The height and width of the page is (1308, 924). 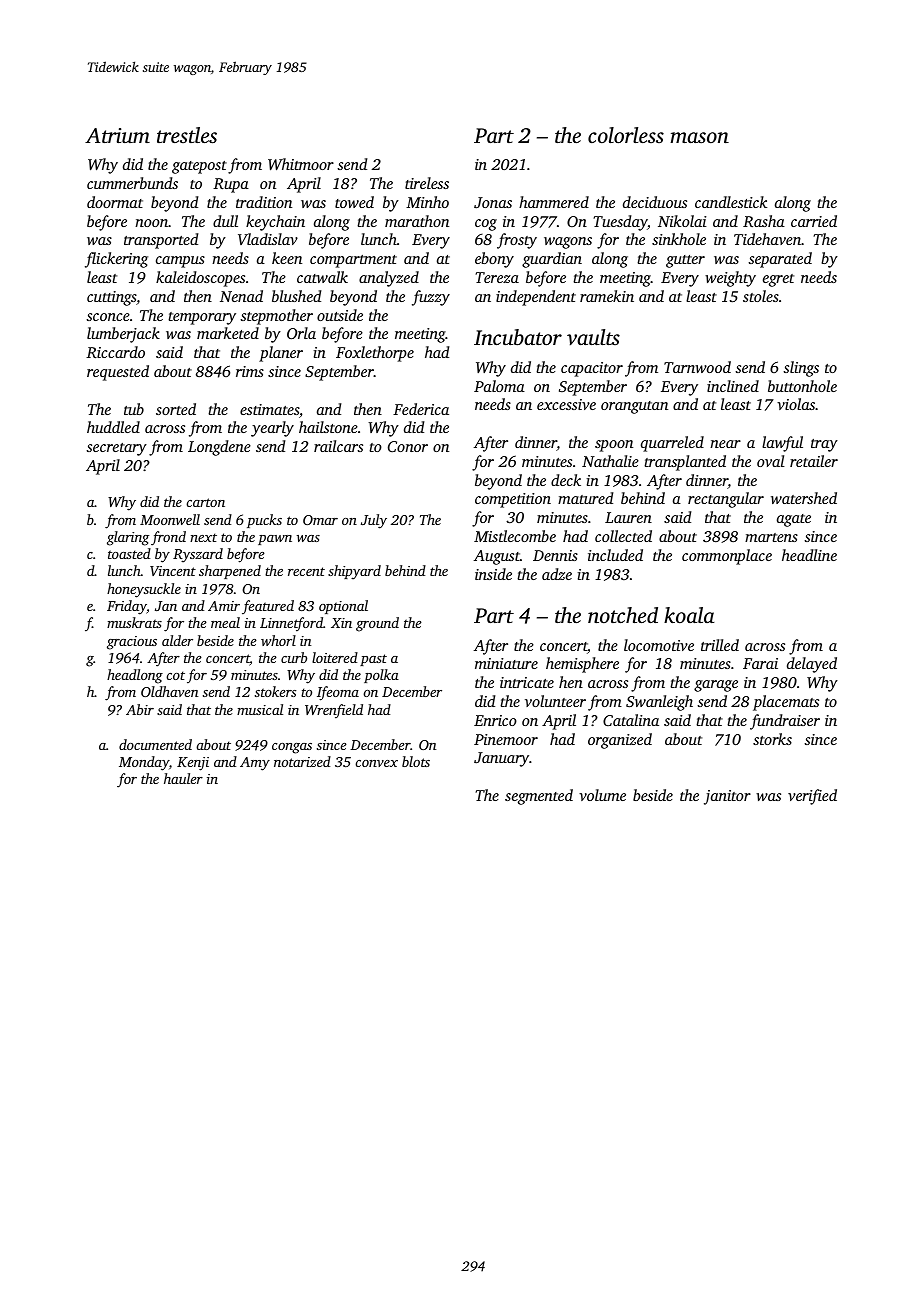 What do you see at coordinates (685, 463) in the page?
I see `transplanted` at bounding box center [685, 463].
